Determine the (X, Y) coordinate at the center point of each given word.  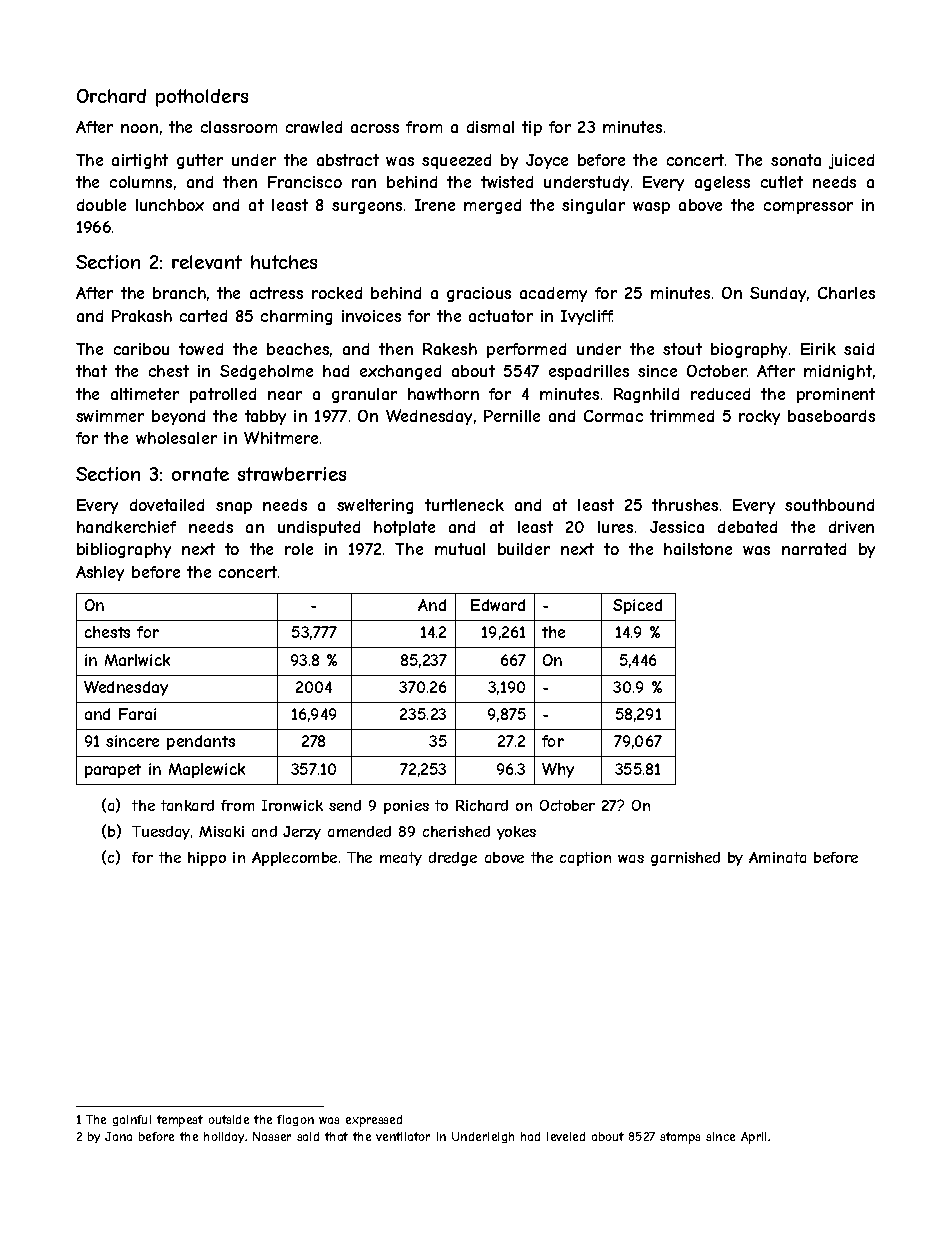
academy (553, 294)
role (299, 549)
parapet (113, 771)
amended (359, 831)
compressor (808, 208)
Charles (846, 293)
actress (276, 293)
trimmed (682, 416)
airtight (140, 161)
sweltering (375, 506)
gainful (132, 1120)
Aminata (777, 857)
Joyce (547, 161)
